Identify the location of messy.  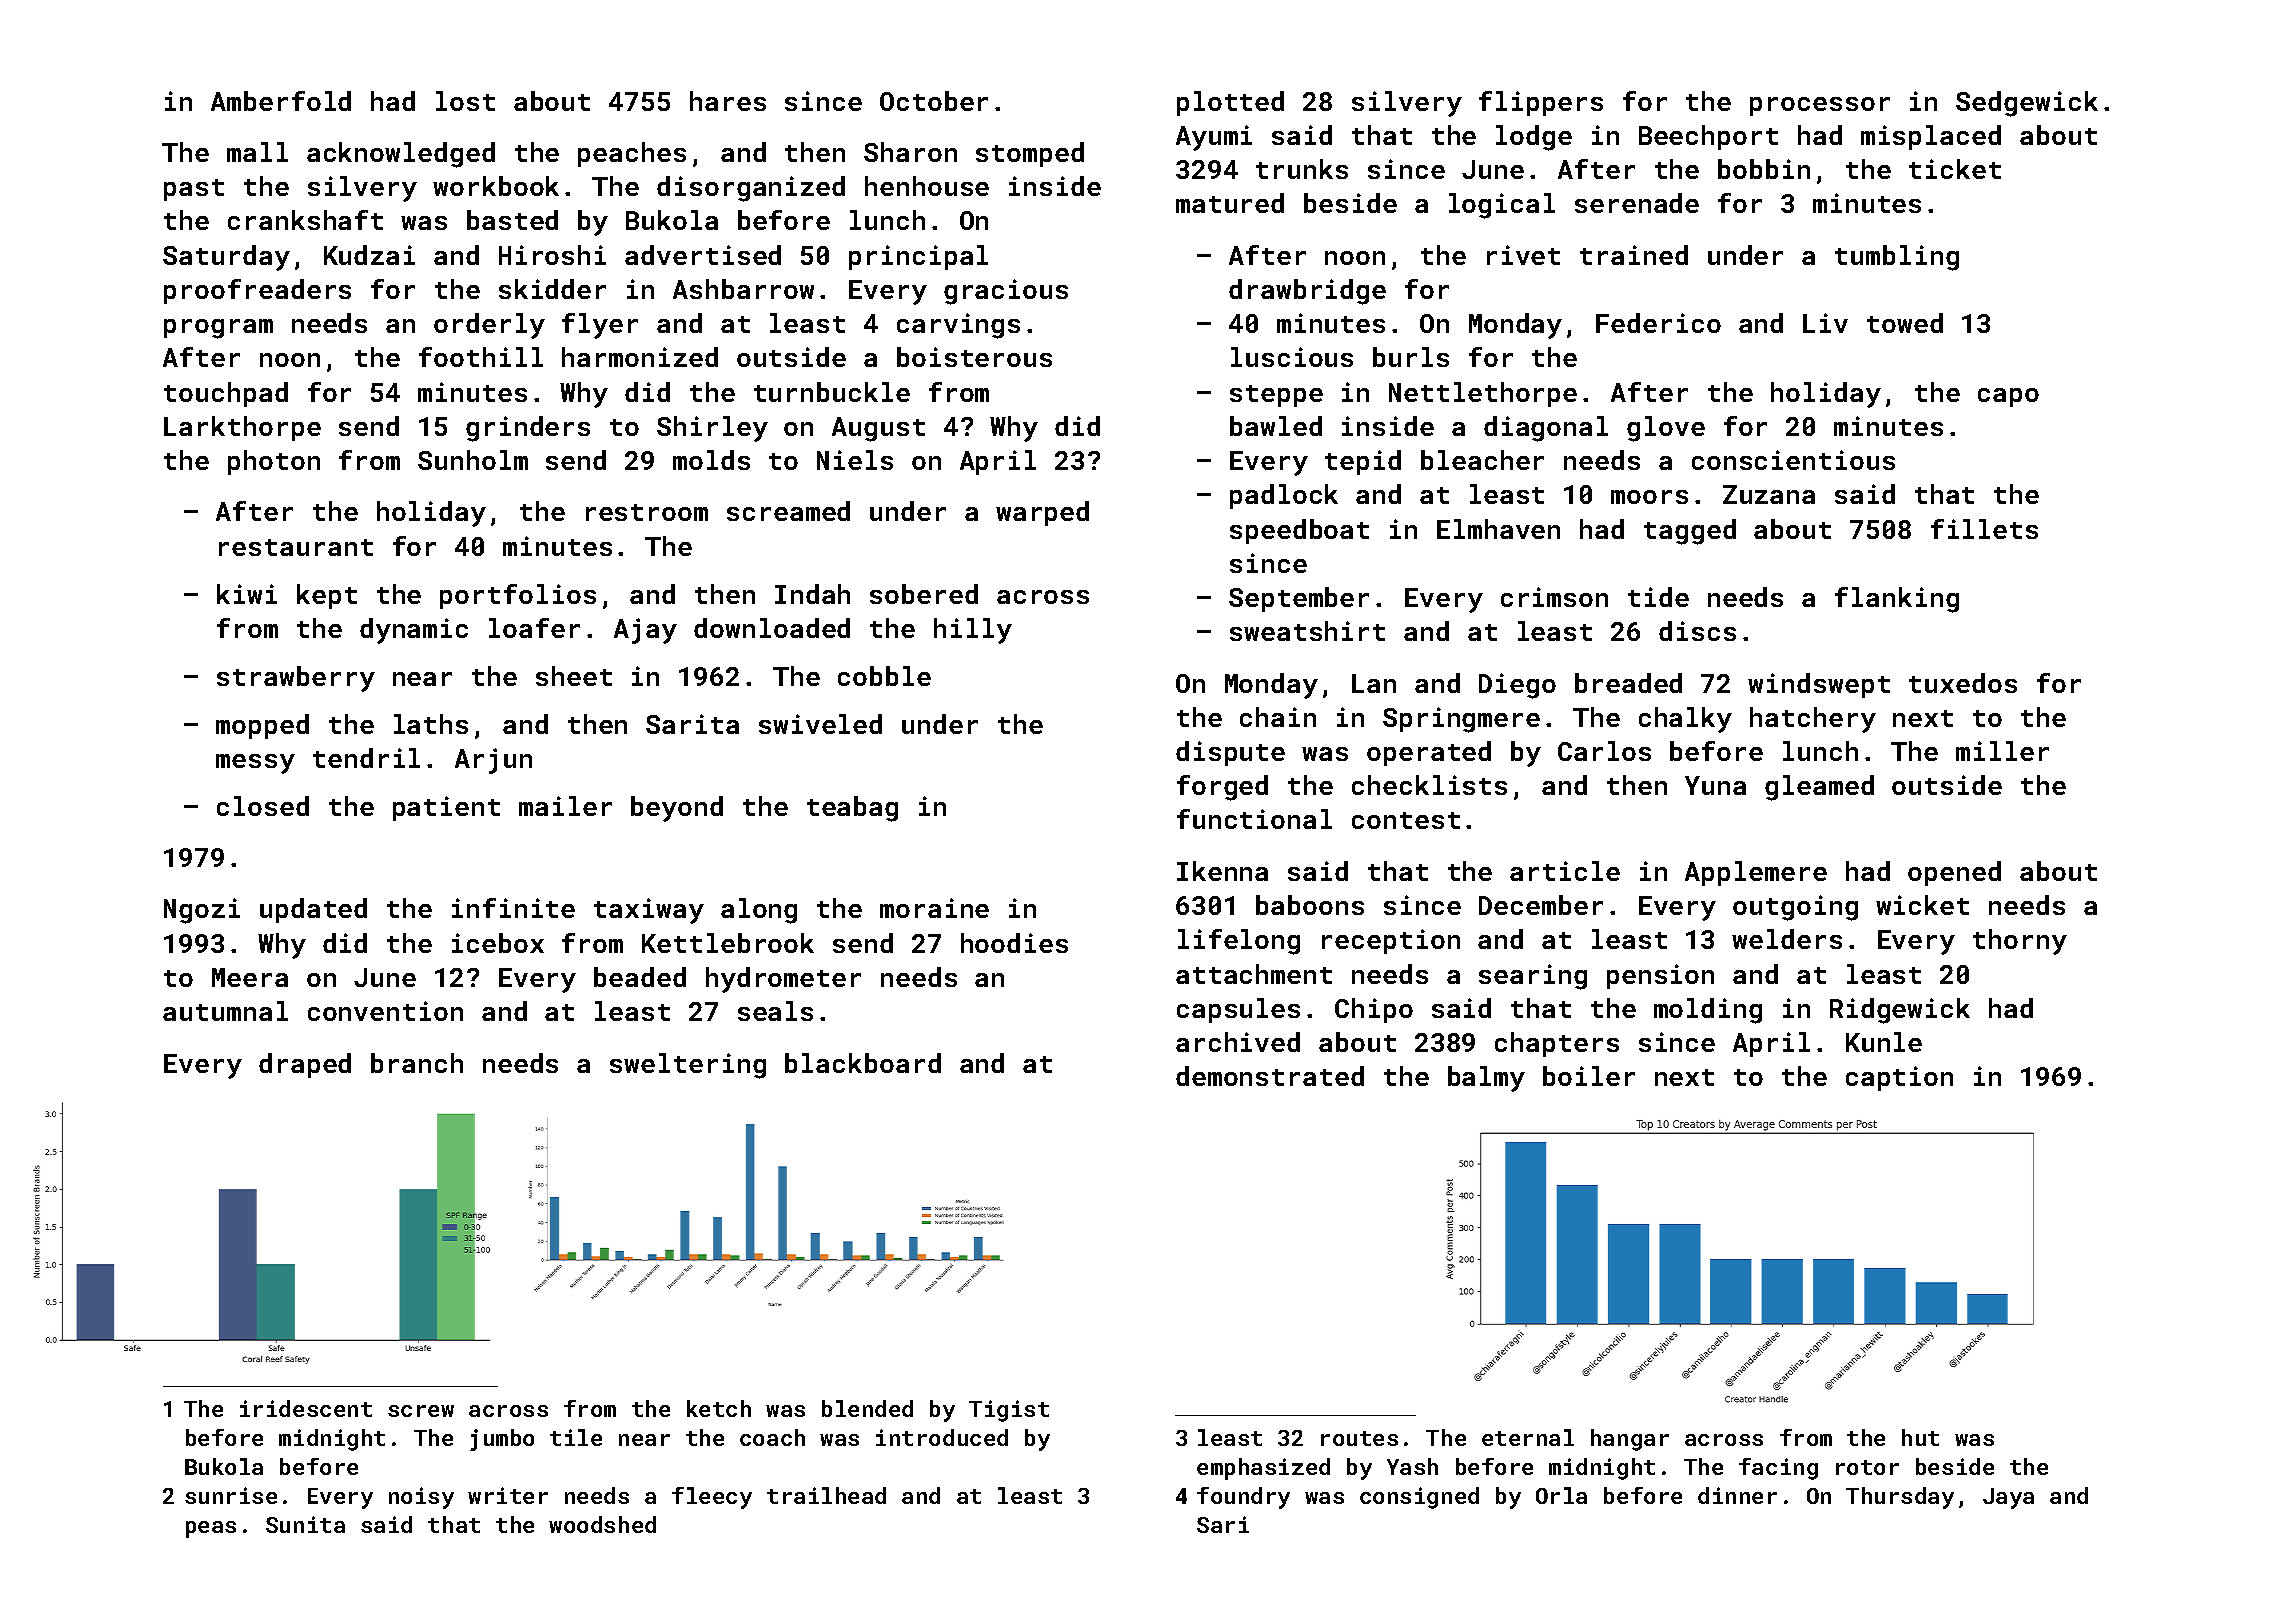
(255, 764).
